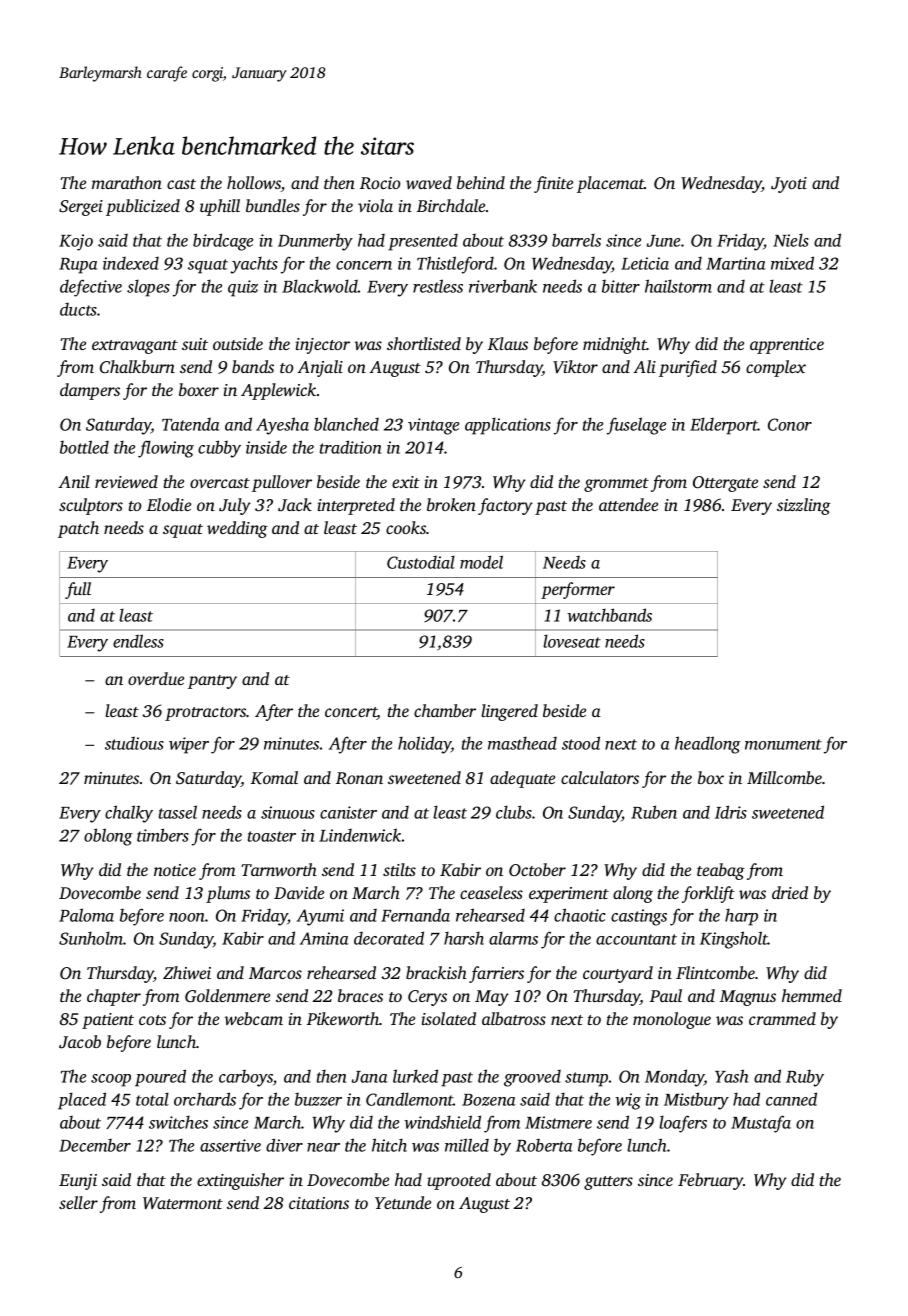 The image size is (908, 1316). Describe the element at coordinates (628, 504) in the document. I see `attendee` at that location.
